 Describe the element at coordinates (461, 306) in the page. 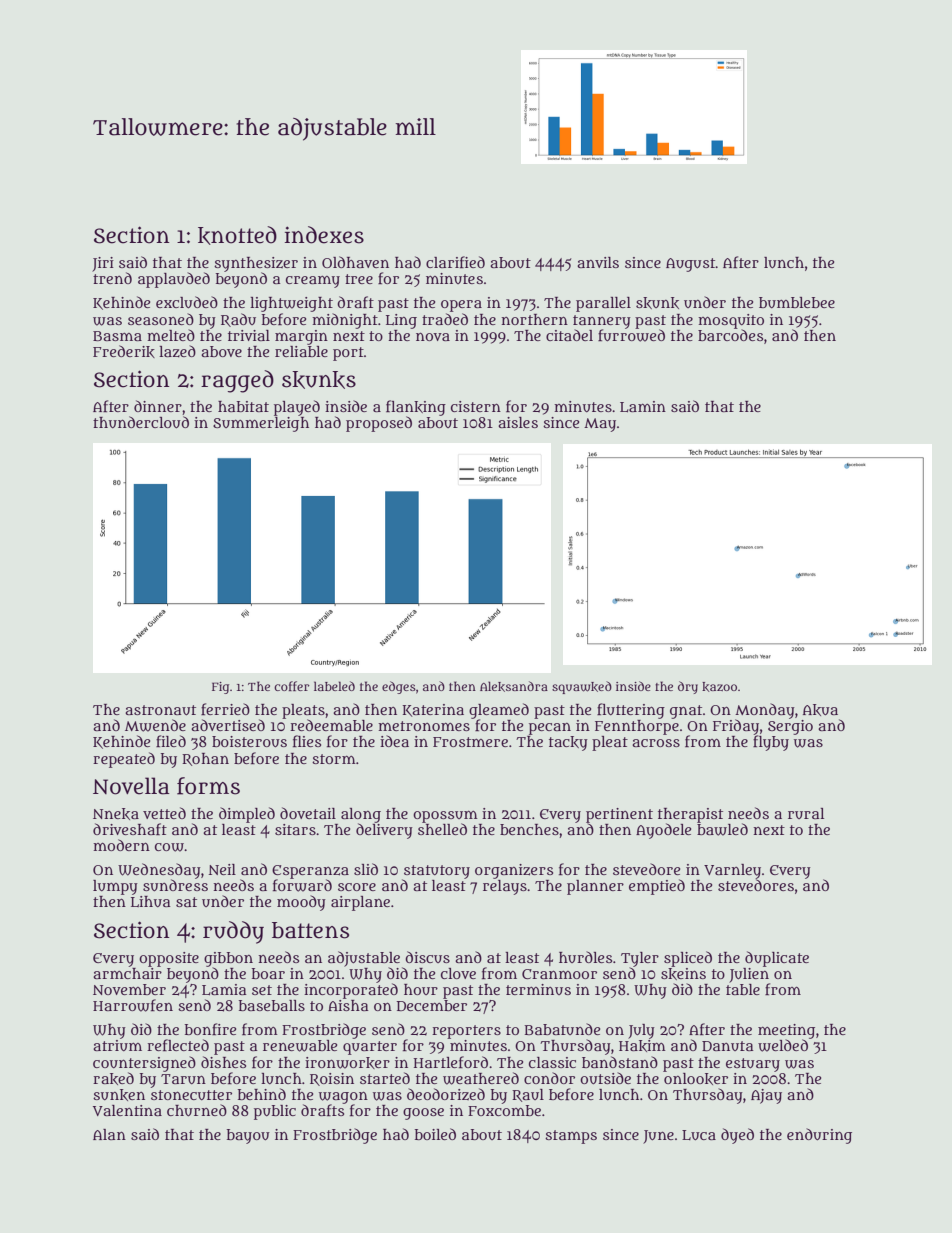

I see `opera` at that location.
